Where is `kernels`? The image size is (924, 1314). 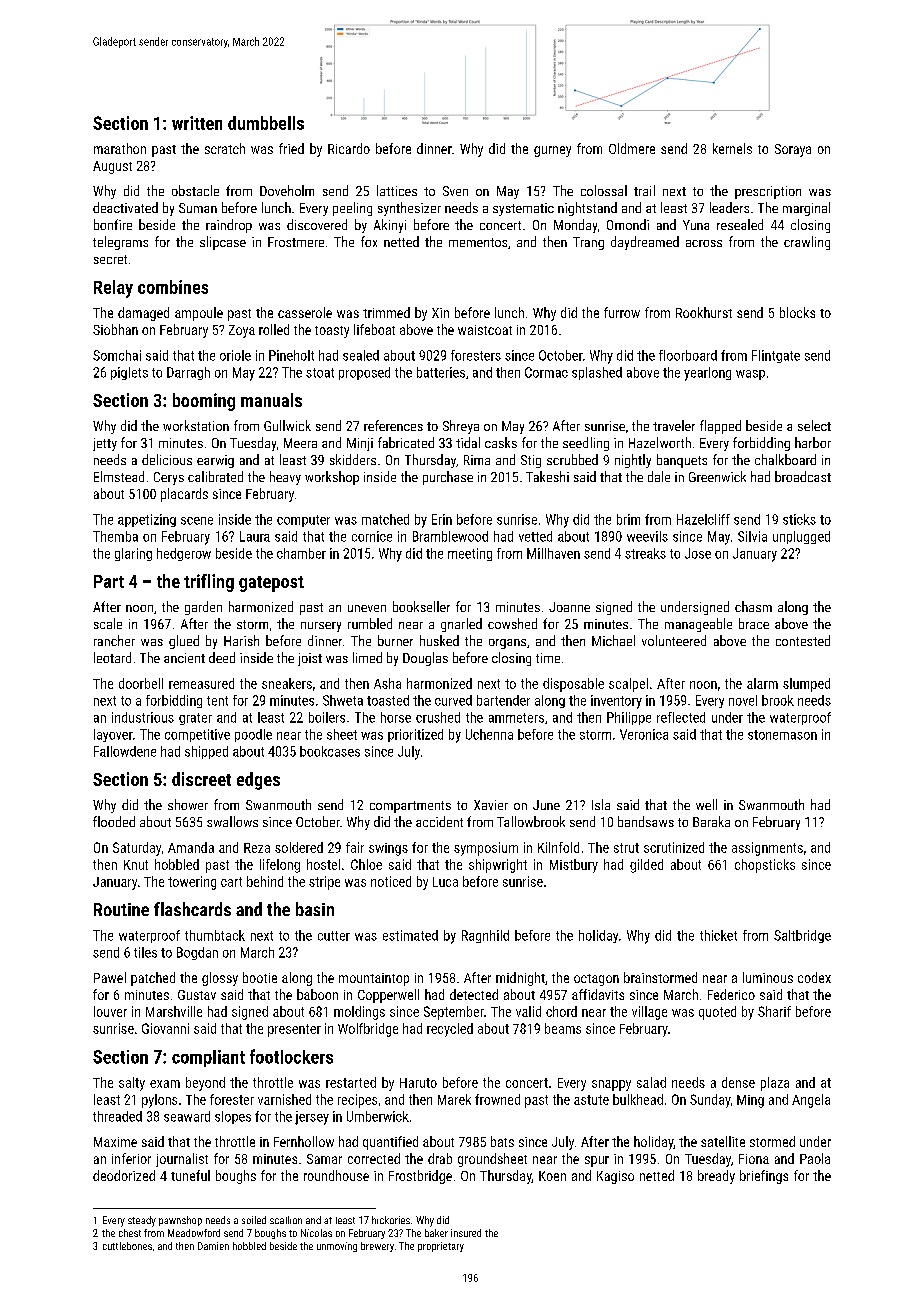 kernels is located at coordinates (732, 148).
